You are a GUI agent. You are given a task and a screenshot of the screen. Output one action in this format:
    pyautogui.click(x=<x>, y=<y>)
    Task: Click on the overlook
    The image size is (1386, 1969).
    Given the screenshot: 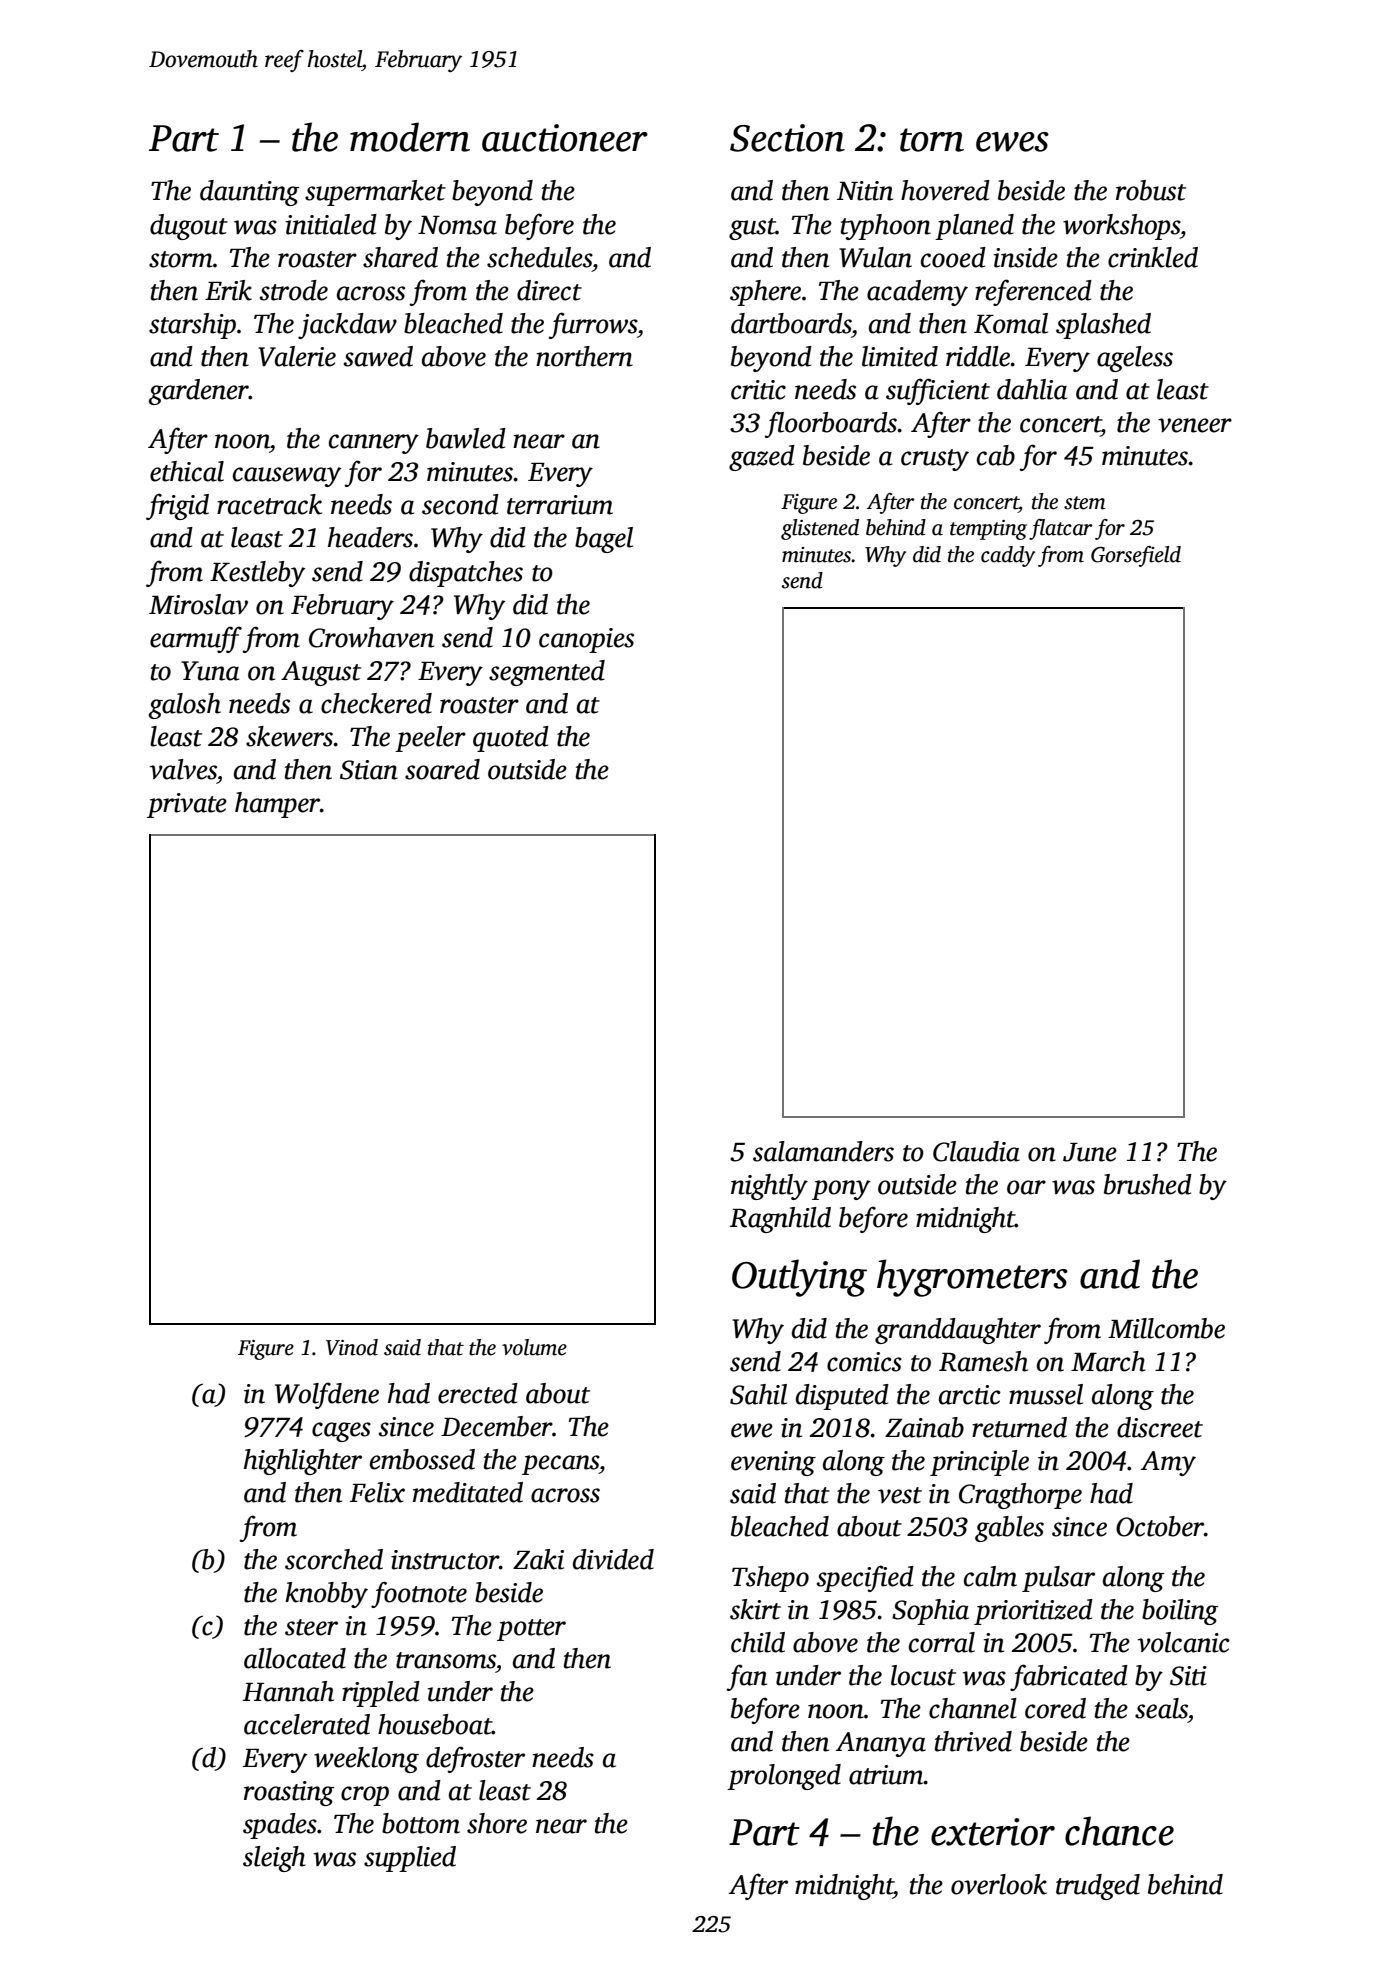 What is the action you would take?
    pyautogui.click(x=999, y=1884)
